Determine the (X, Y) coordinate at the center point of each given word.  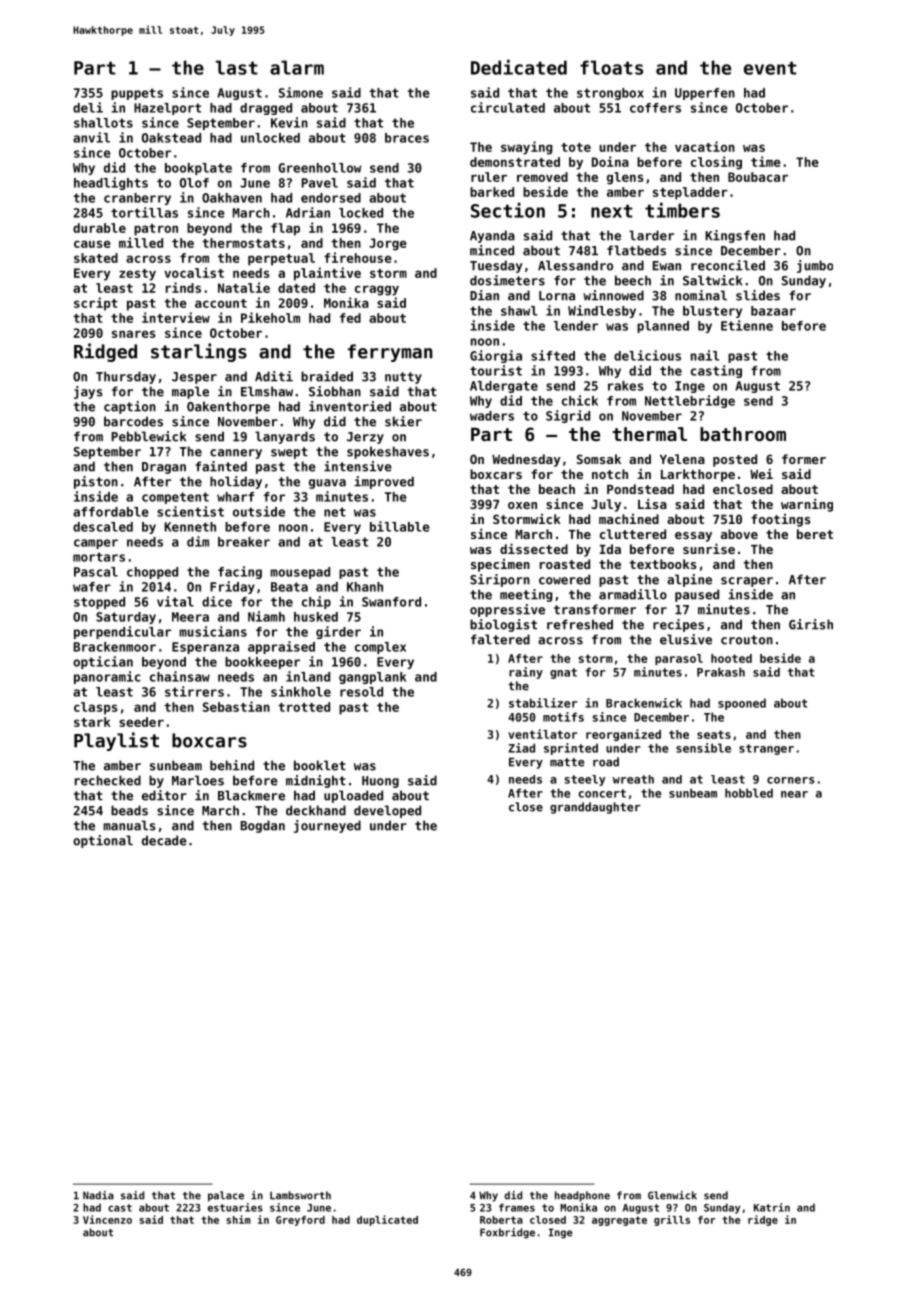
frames (517, 1207)
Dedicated (519, 67)
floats (611, 67)
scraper (747, 582)
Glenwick (672, 1195)
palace (226, 1196)
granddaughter (595, 808)
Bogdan (263, 826)
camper (96, 544)
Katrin (772, 1207)
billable (400, 526)
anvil (91, 137)
